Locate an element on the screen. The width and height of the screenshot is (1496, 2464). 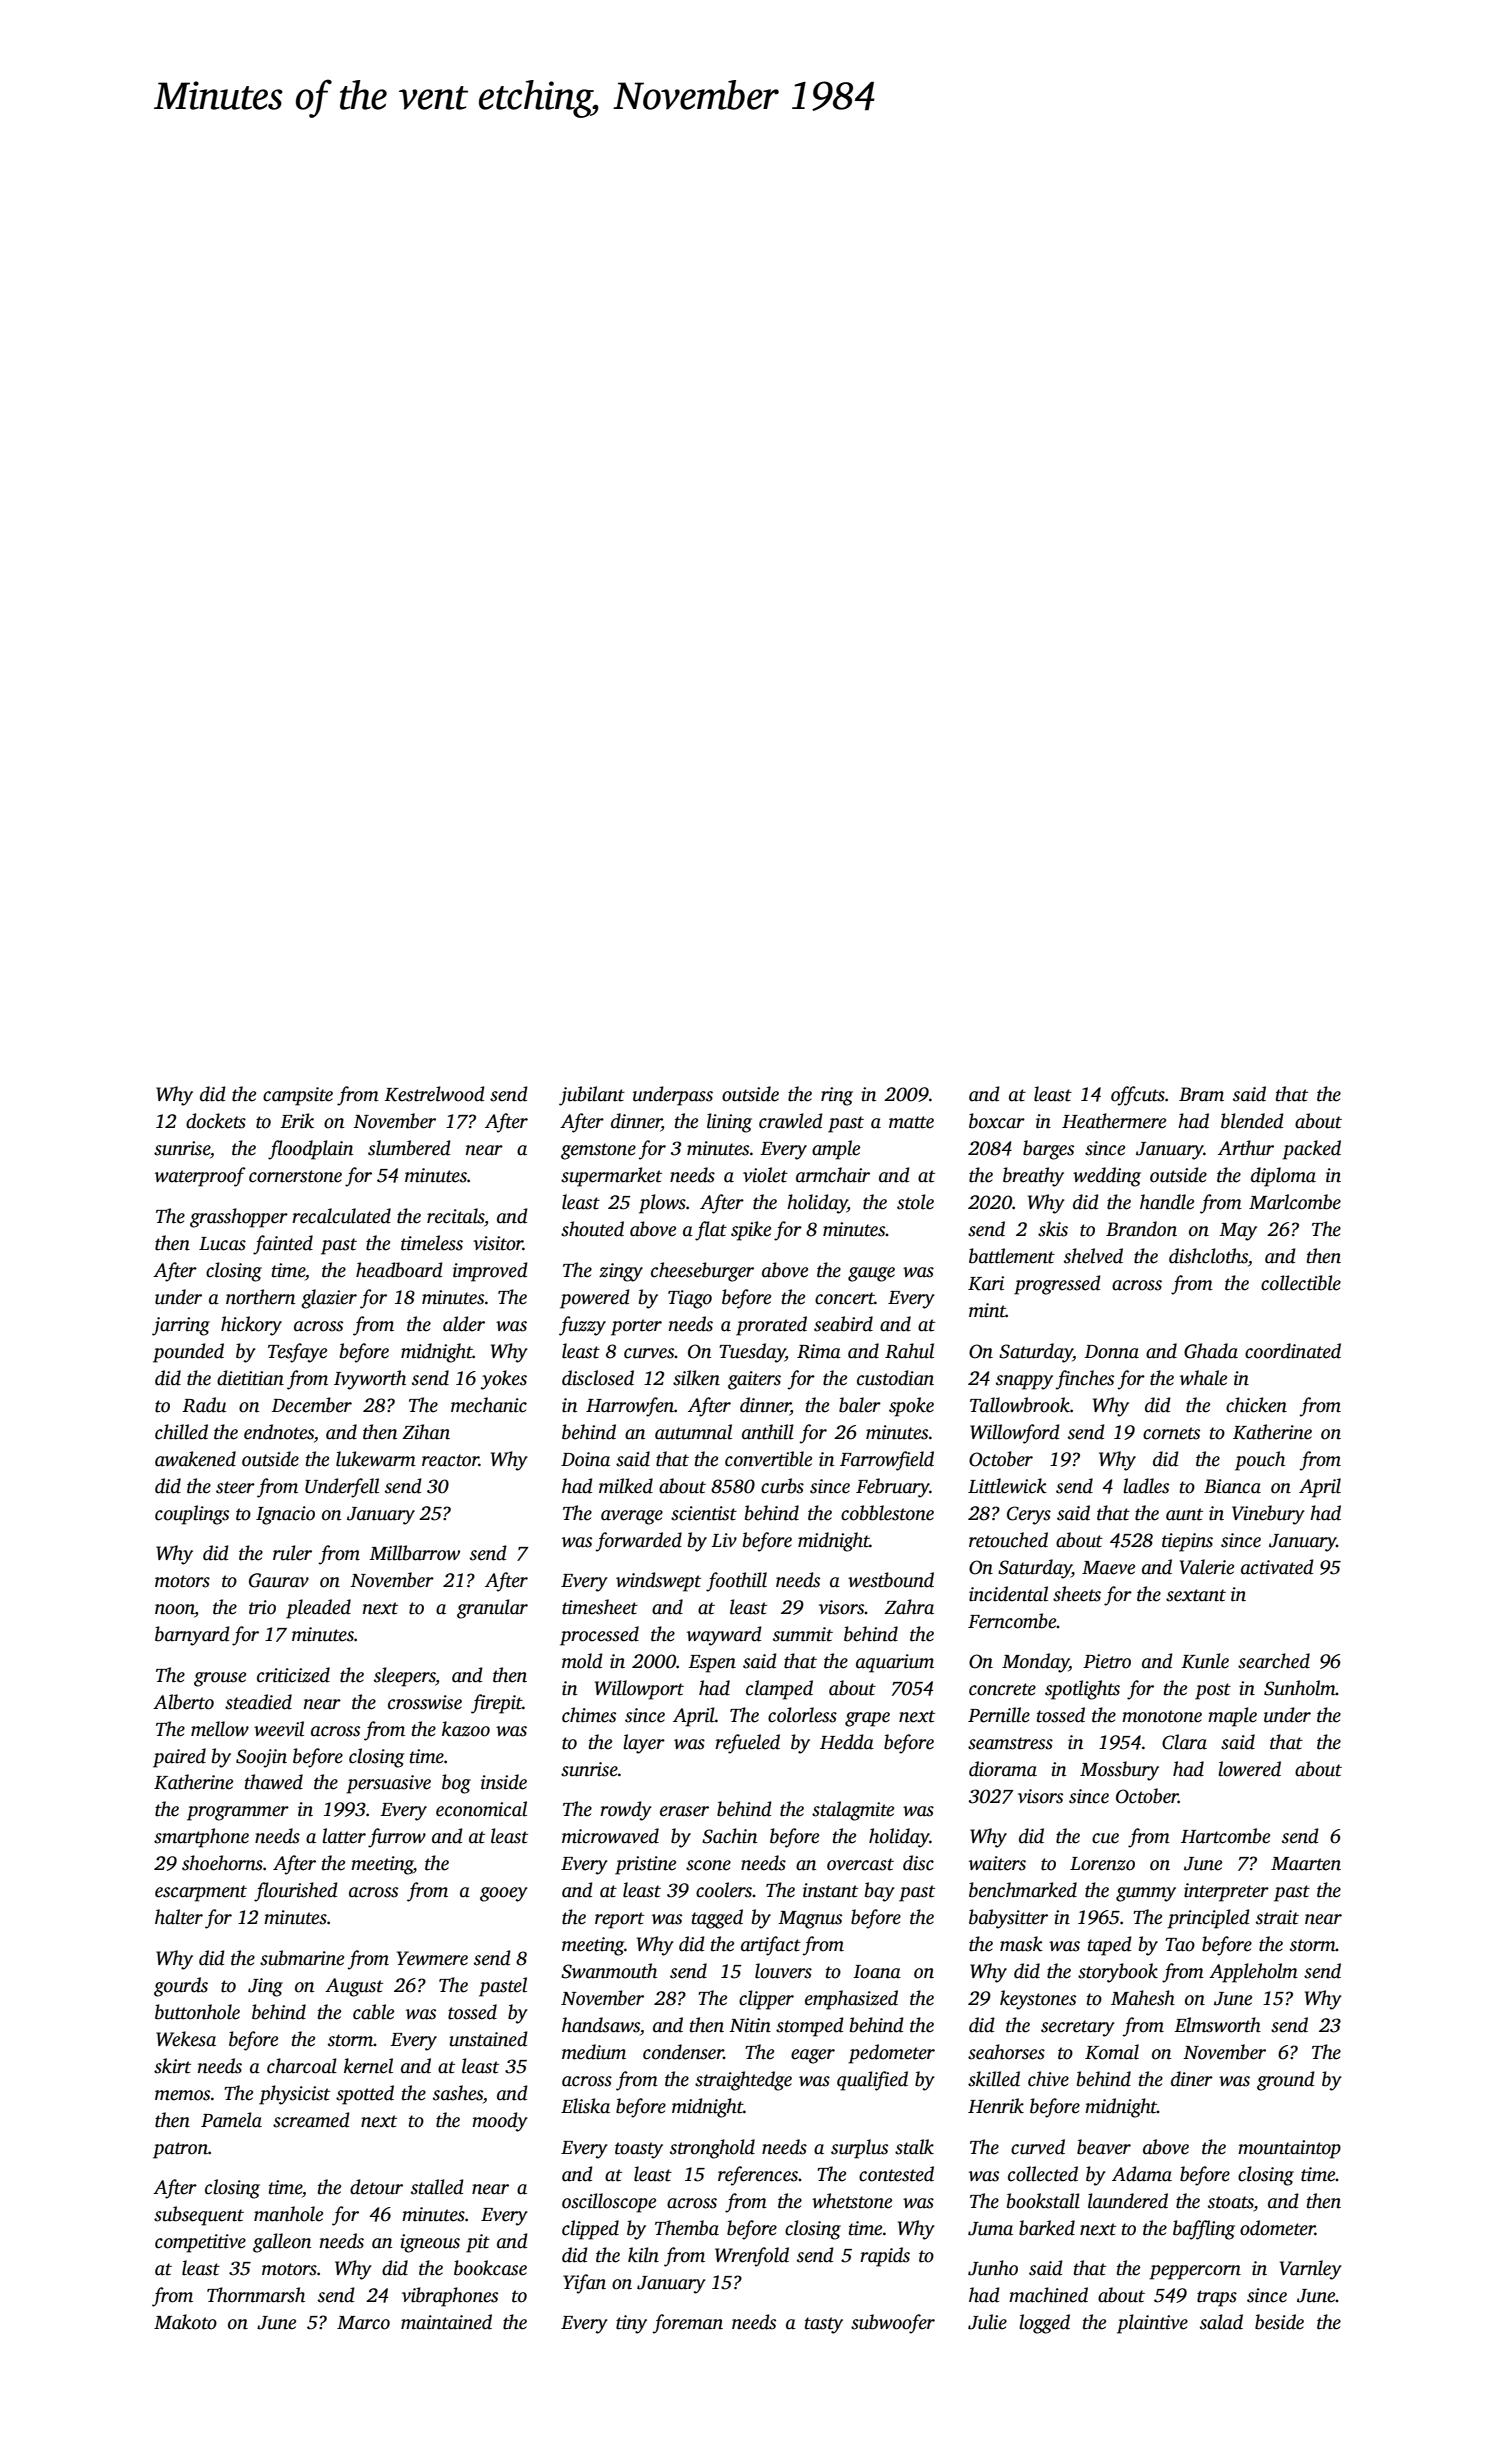
supermarket is located at coordinates (611, 1177).
